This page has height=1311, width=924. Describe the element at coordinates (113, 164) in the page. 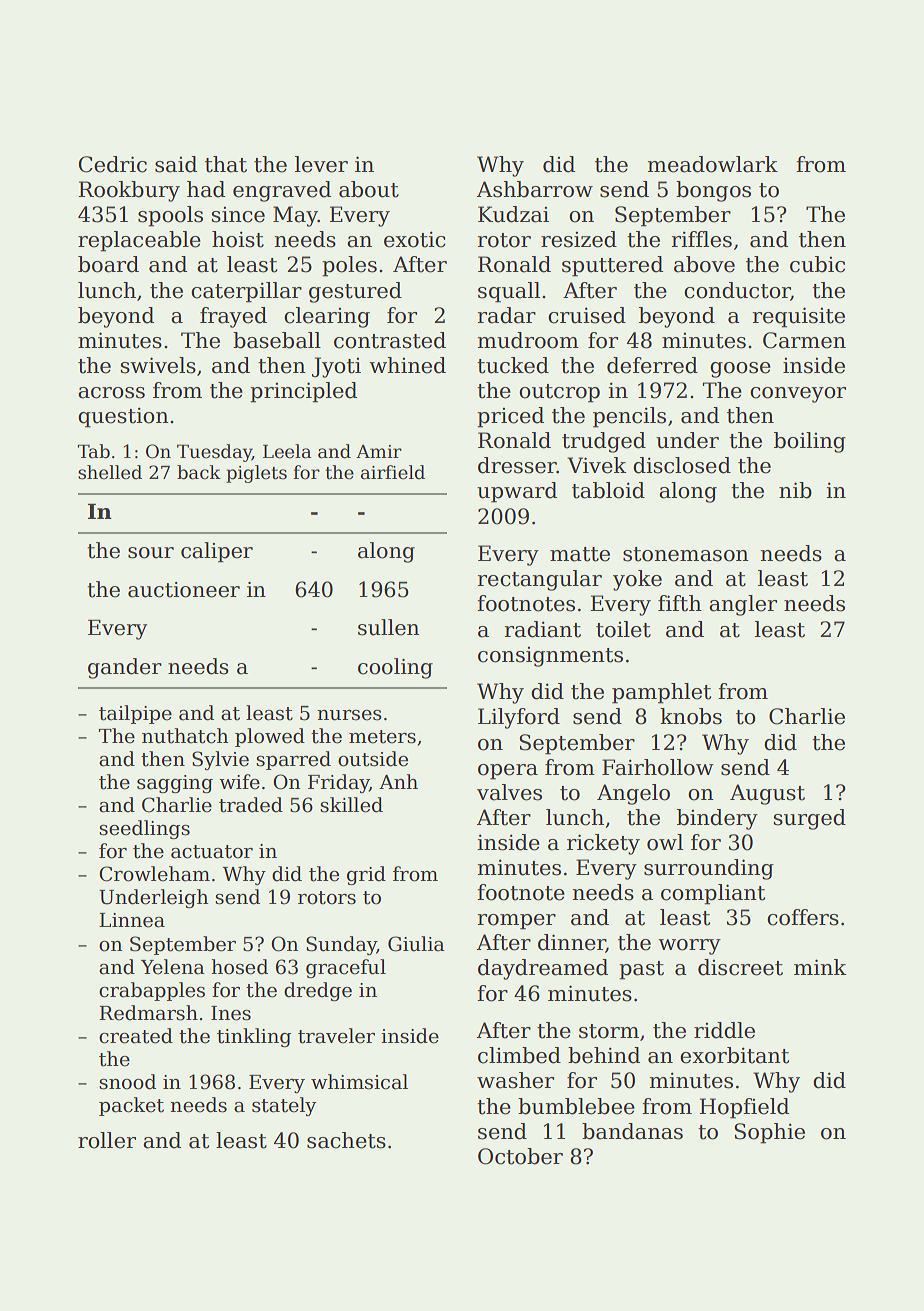

I see `Cedric` at that location.
